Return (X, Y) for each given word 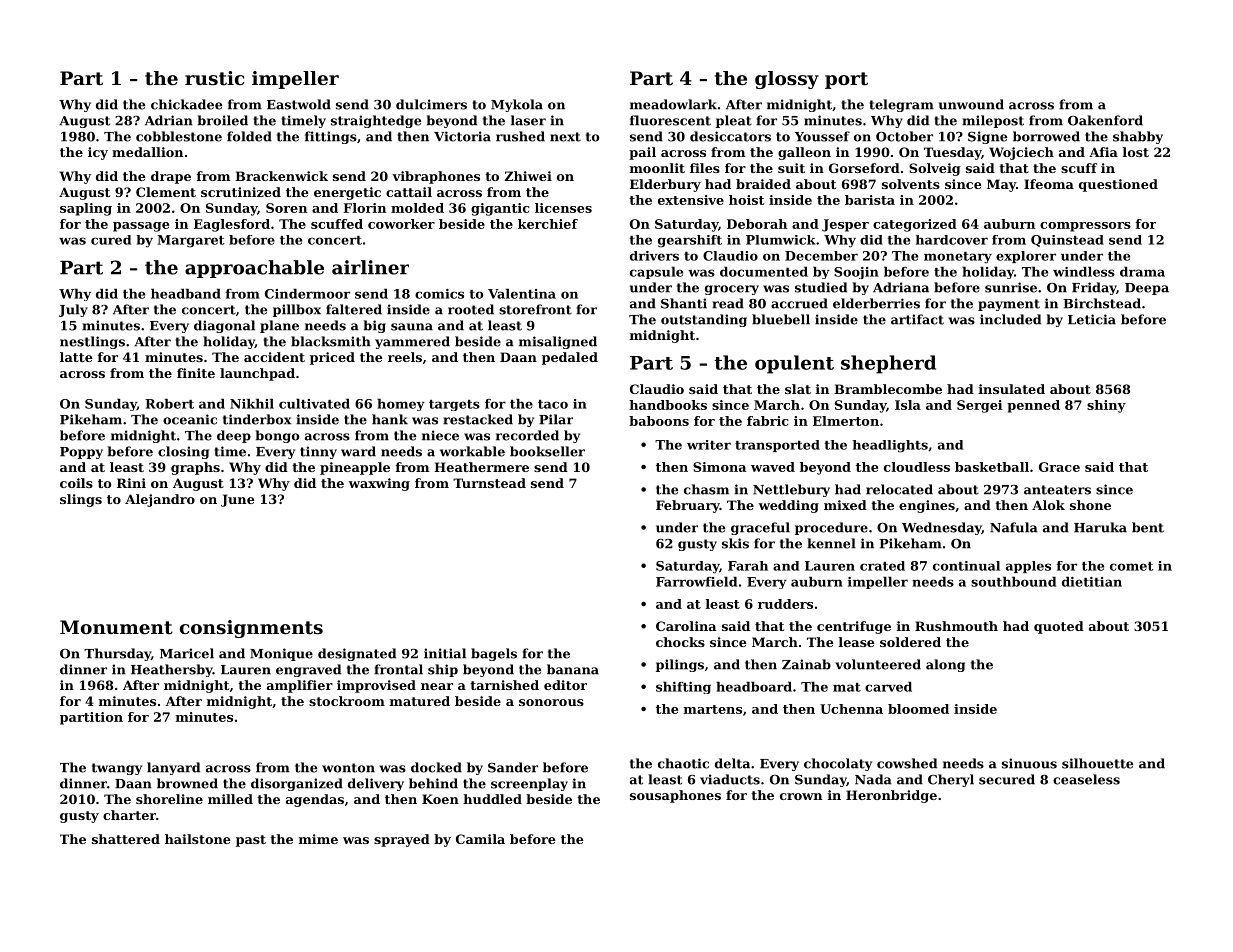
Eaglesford (232, 225)
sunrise (1011, 287)
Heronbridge (891, 796)
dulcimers (431, 104)
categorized (915, 225)
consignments (251, 629)
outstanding (704, 320)
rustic (215, 78)
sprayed (402, 840)
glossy (787, 80)
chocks (680, 642)
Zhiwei (528, 176)
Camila (480, 839)
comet (1131, 566)
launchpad (257, 374)
